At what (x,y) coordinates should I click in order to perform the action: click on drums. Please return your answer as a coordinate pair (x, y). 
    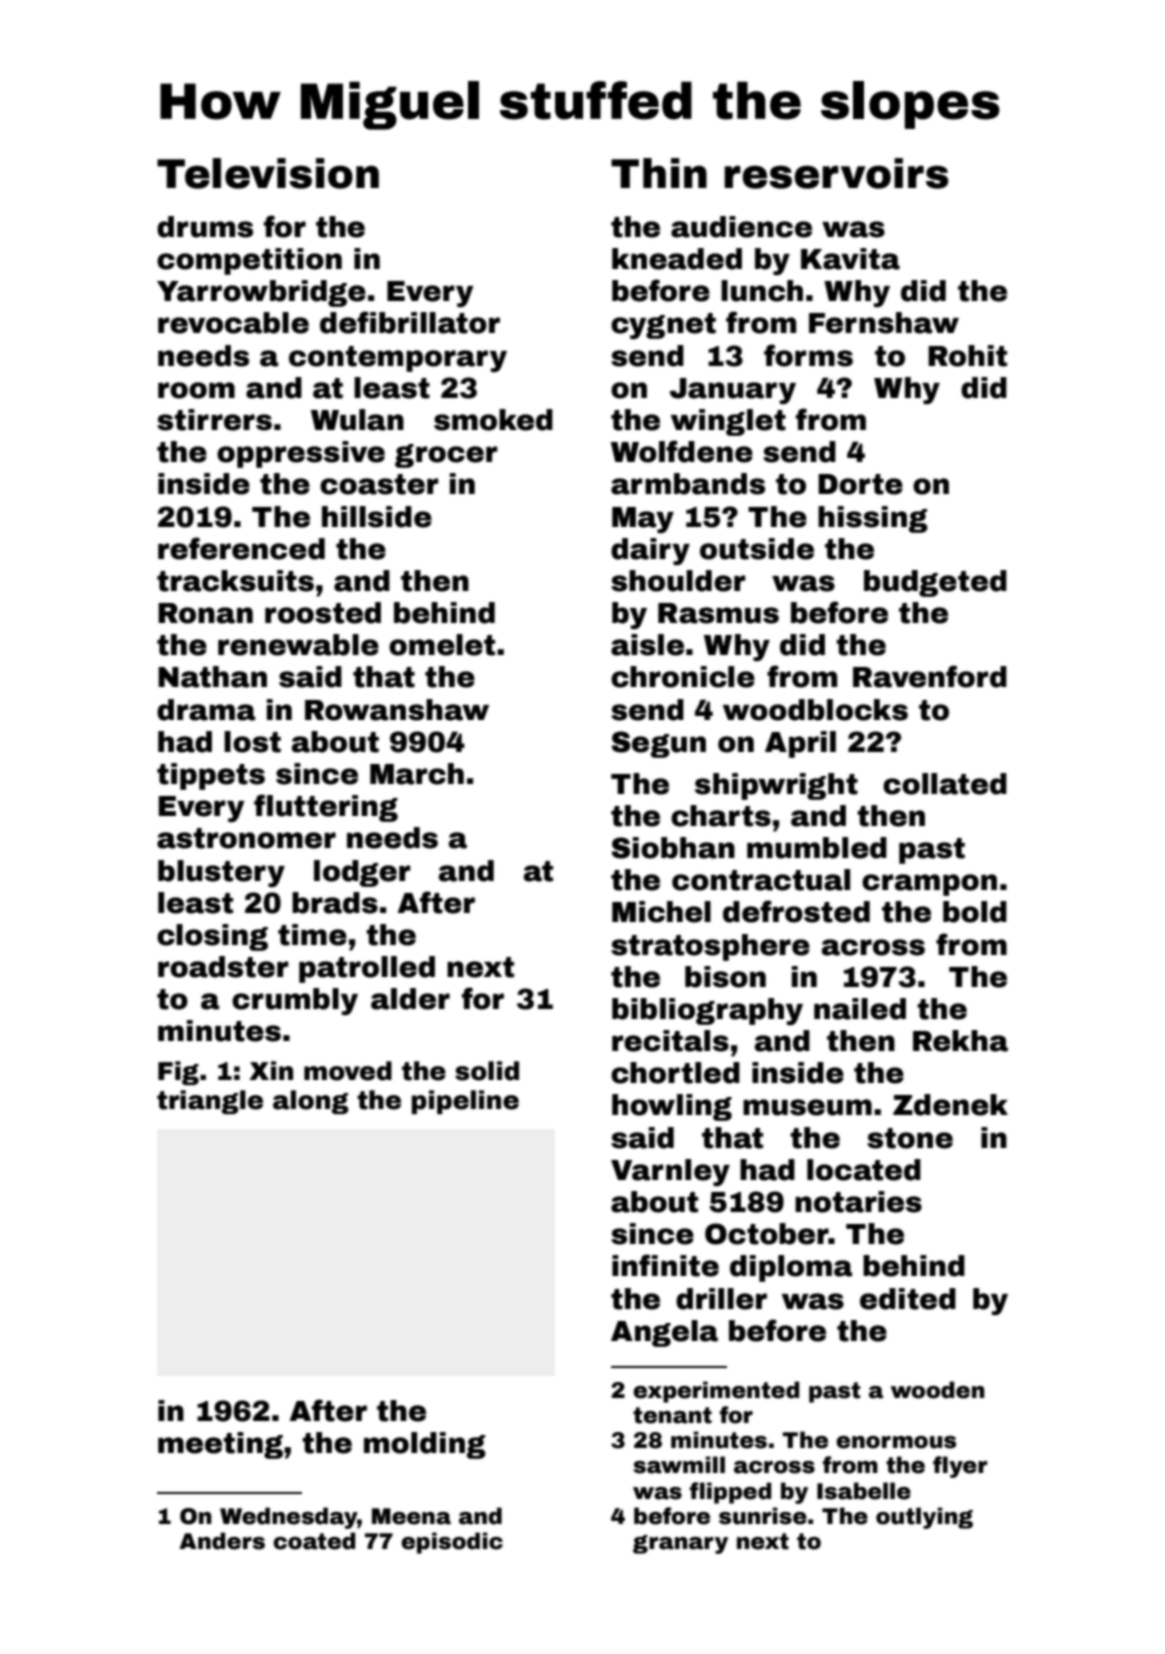
    Looking at the image, I should click on (205, 227).
